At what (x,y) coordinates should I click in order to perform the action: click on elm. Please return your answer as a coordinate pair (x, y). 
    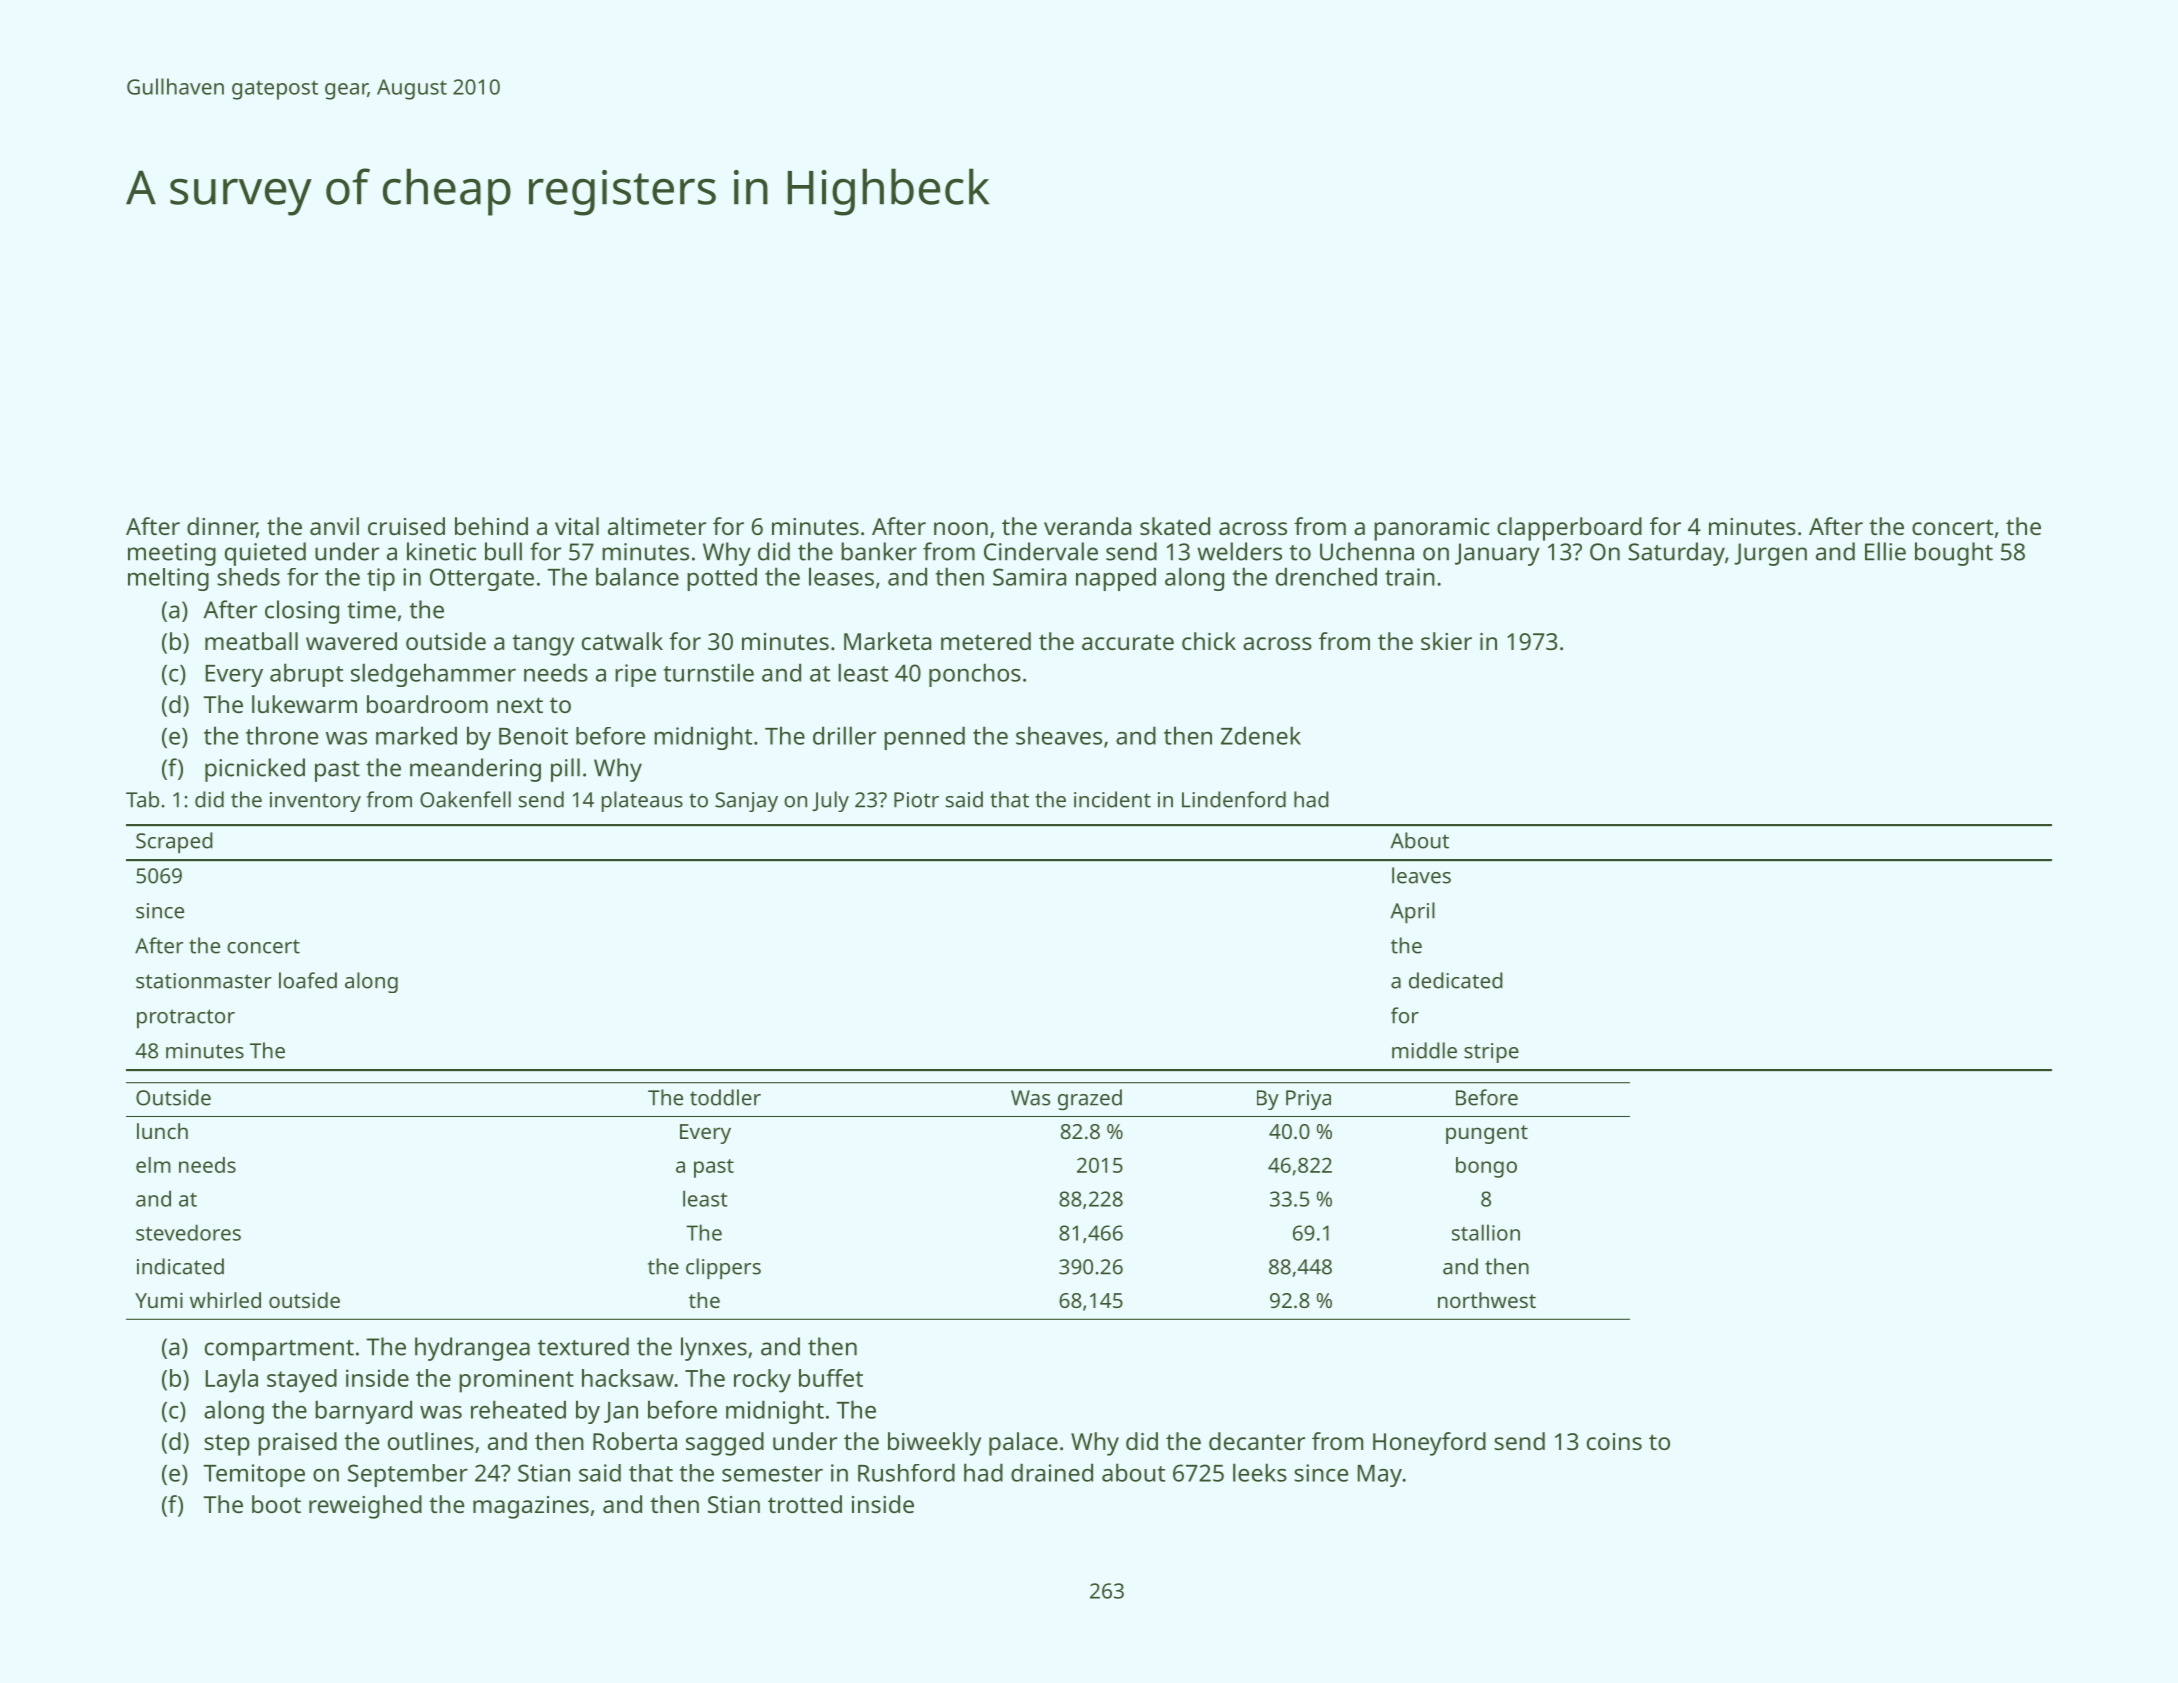
    Looking at the image, I should click on (153, 1165).
